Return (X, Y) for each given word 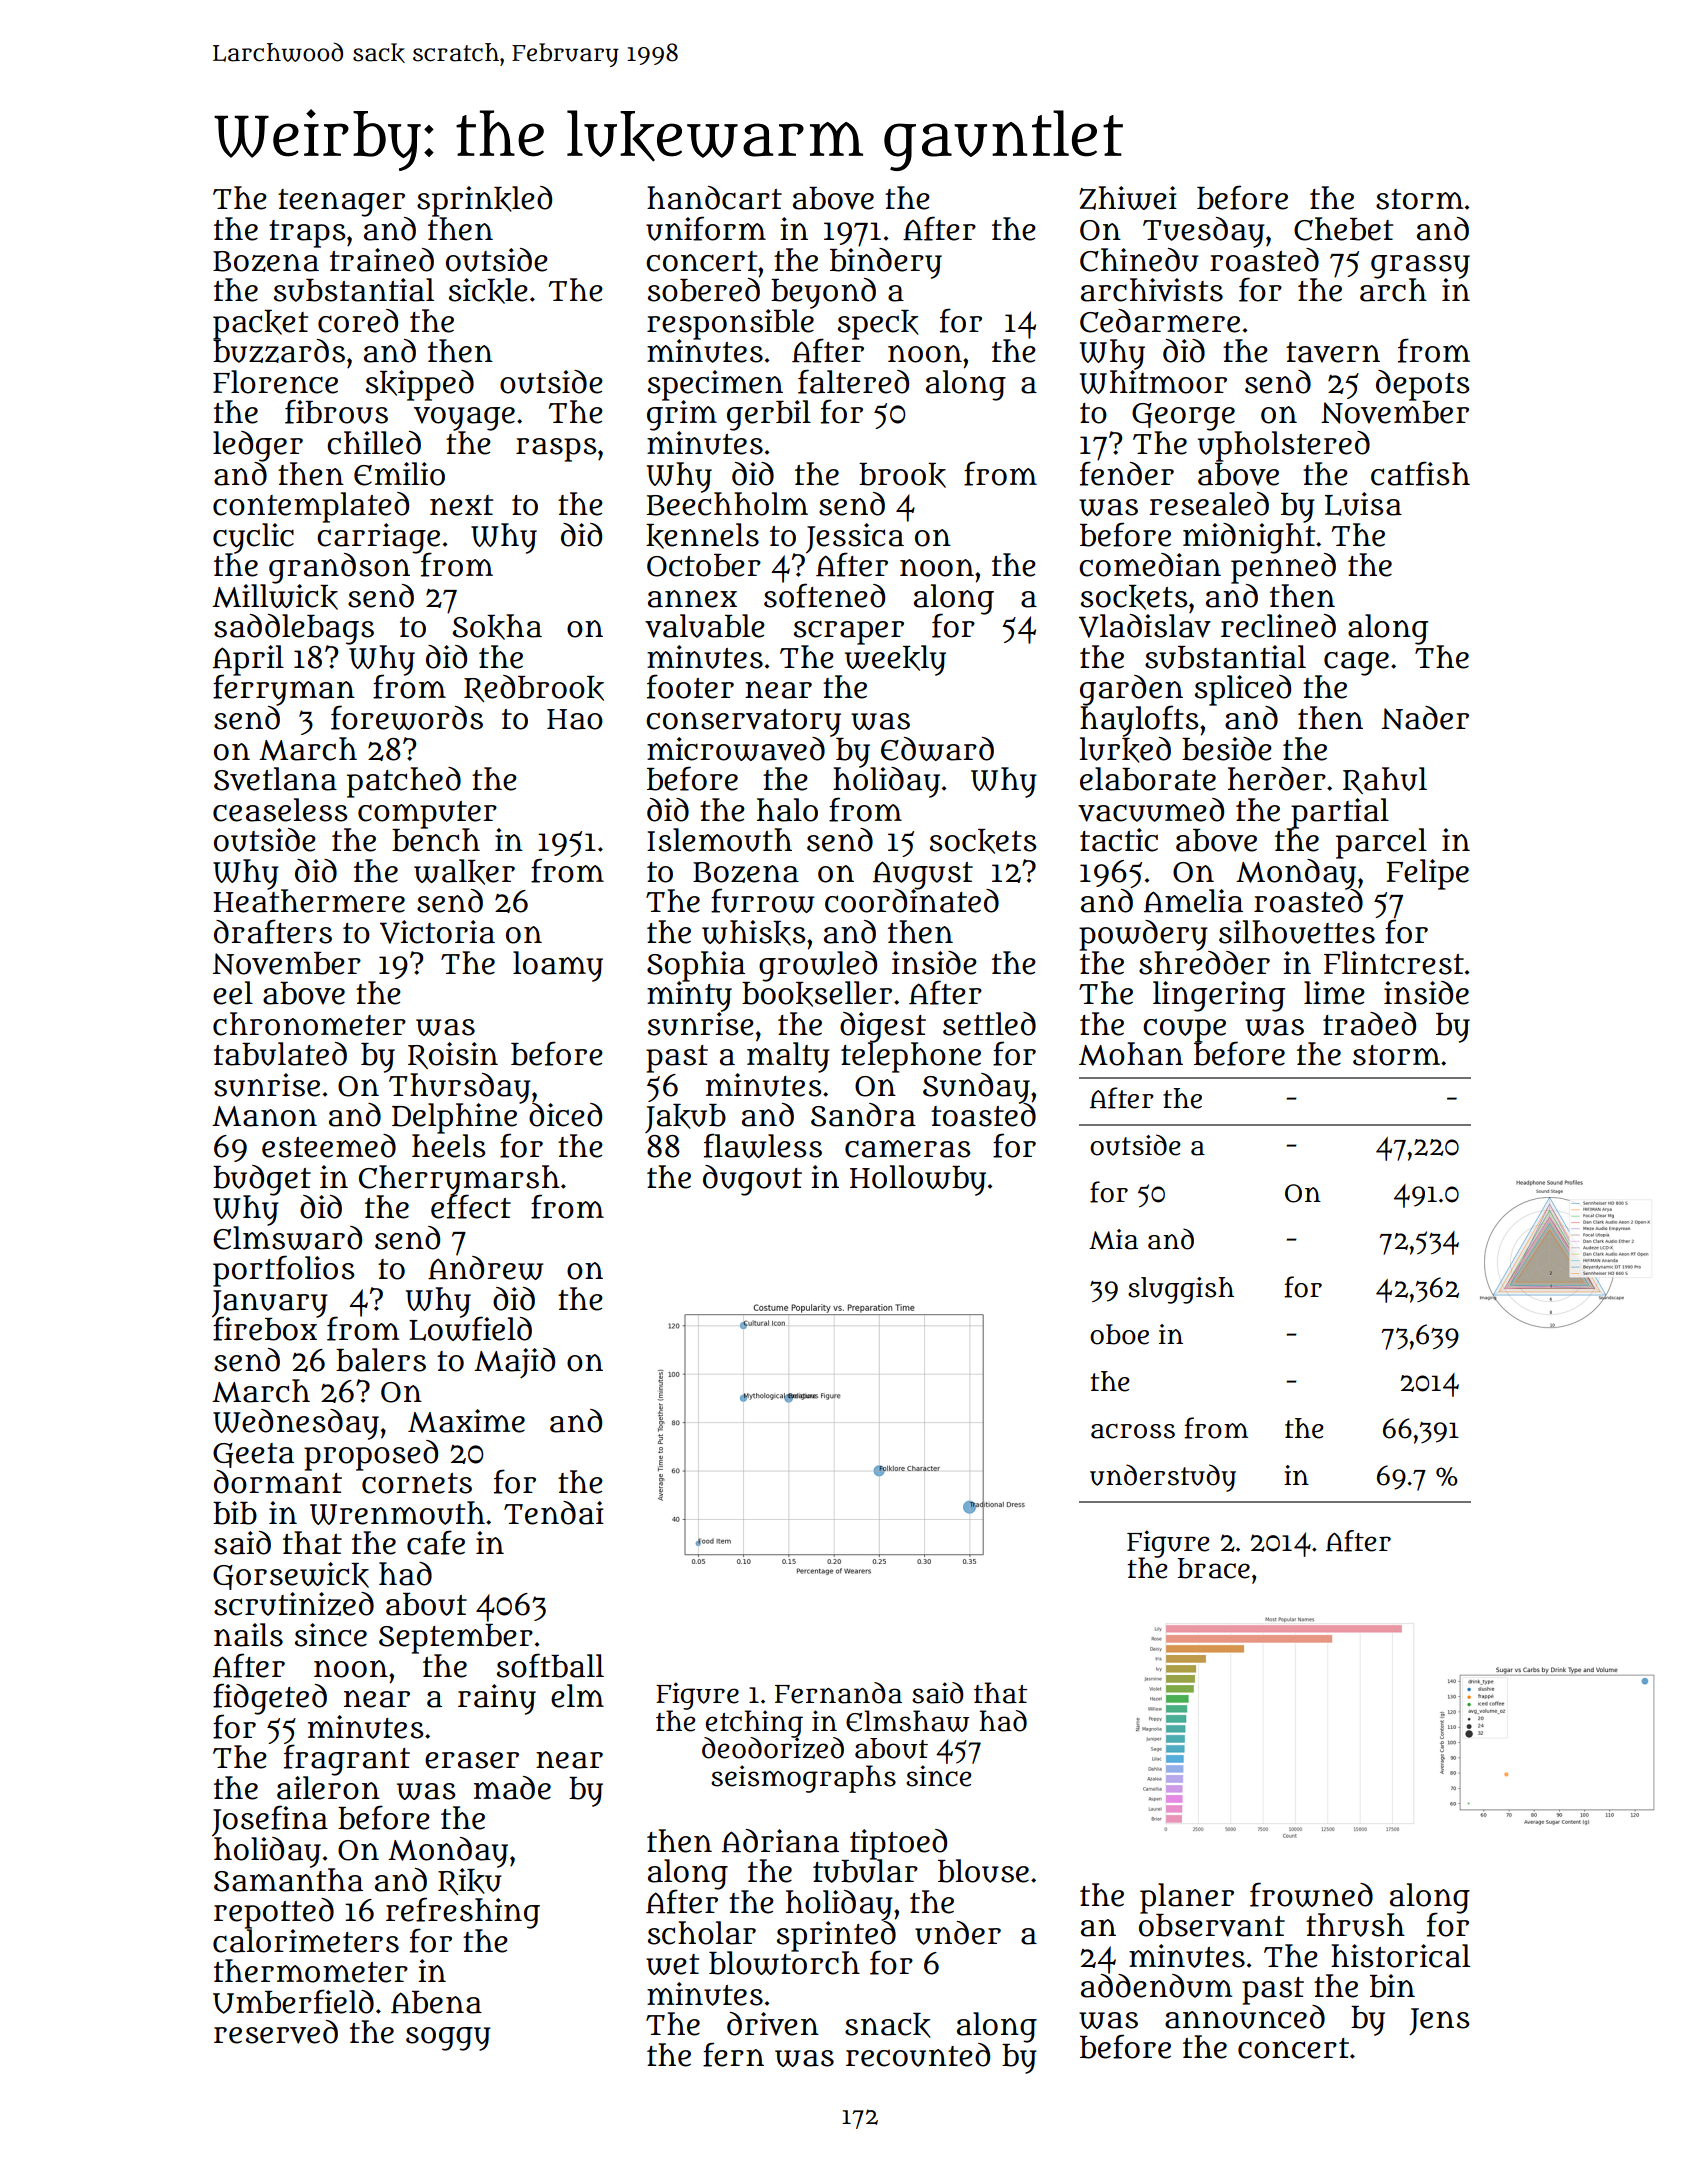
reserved (276, 2032)
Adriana (780, 1841)
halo (787, 810)
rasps (556, 450)
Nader (1425, 718)
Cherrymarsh (459, 1180)
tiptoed (898, 1844)
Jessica (855, 538)
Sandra (863, 1115)
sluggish (1181, 1290)
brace (1214, 1568)
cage (1356, 663)
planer (1187, 1898)
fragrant (347, 1760)
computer (427, 814)
